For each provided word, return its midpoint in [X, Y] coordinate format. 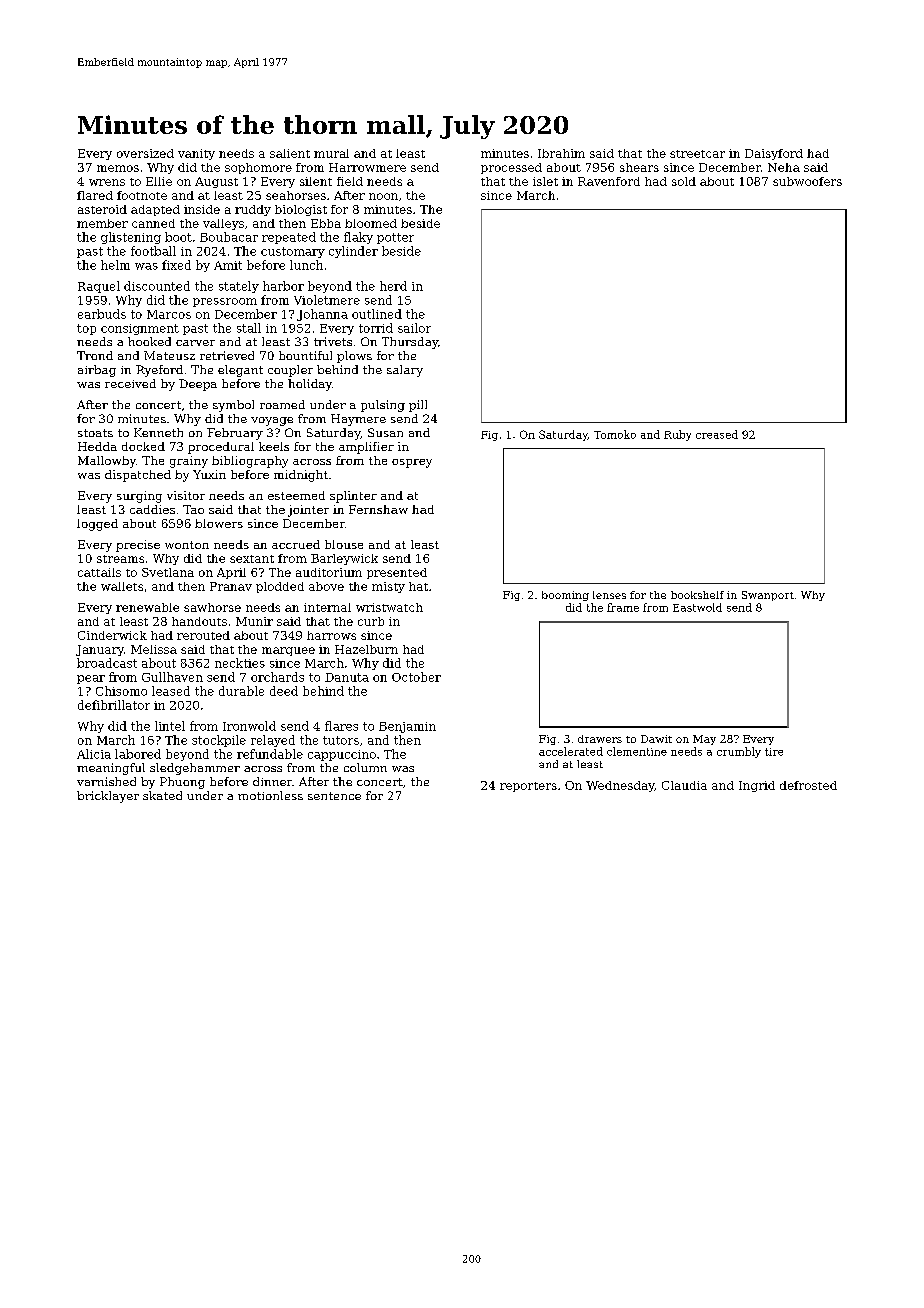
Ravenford [609, 181]
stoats [95, 433]
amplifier [366, 448]
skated [162, 795]
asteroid [102, 209]
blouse [344, 544]
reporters [528, 787]
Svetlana [168, 572]
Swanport [768, 596]
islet [545, 181]
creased [717, 434]
